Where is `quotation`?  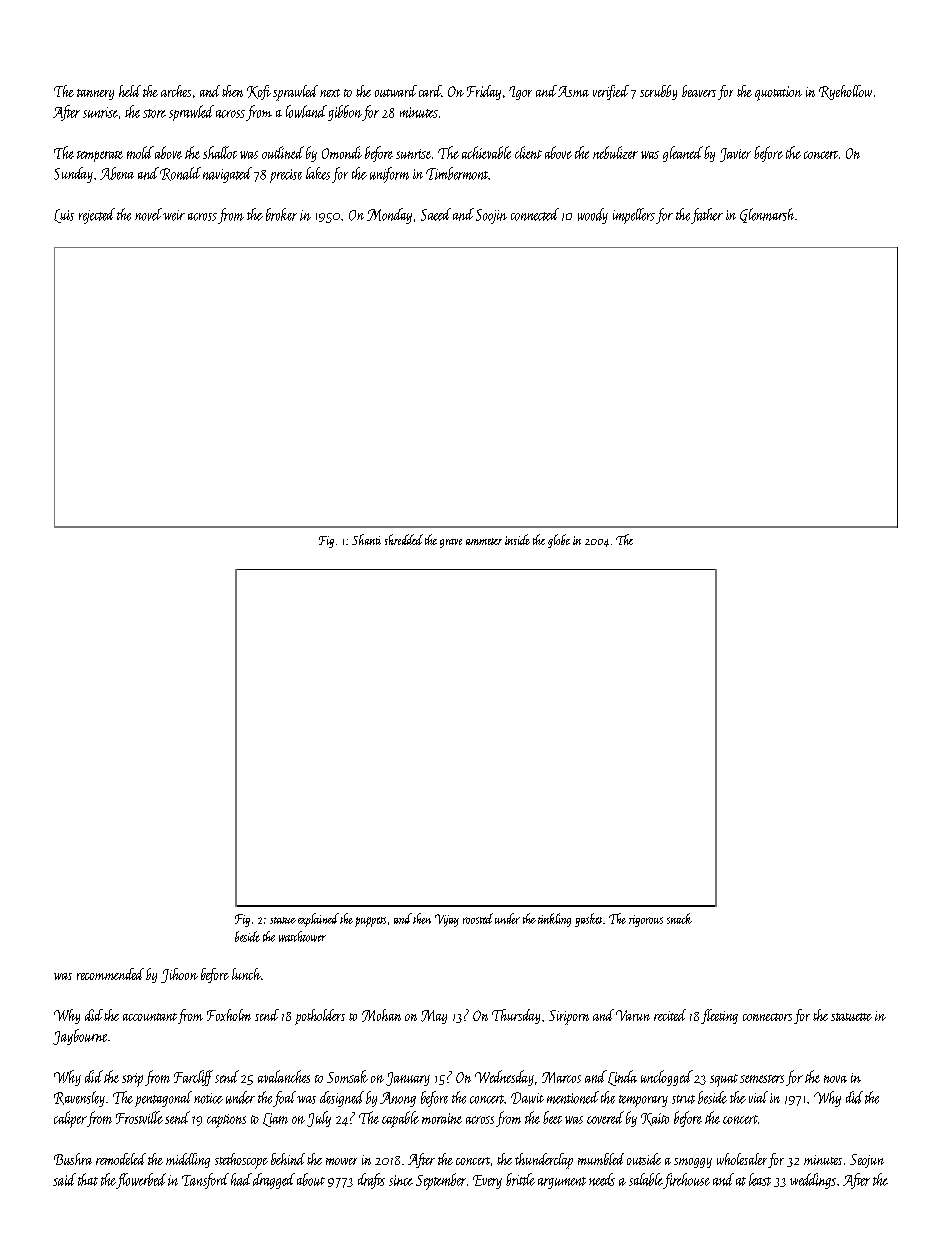
quotation is located at coordinates (778, 93).
